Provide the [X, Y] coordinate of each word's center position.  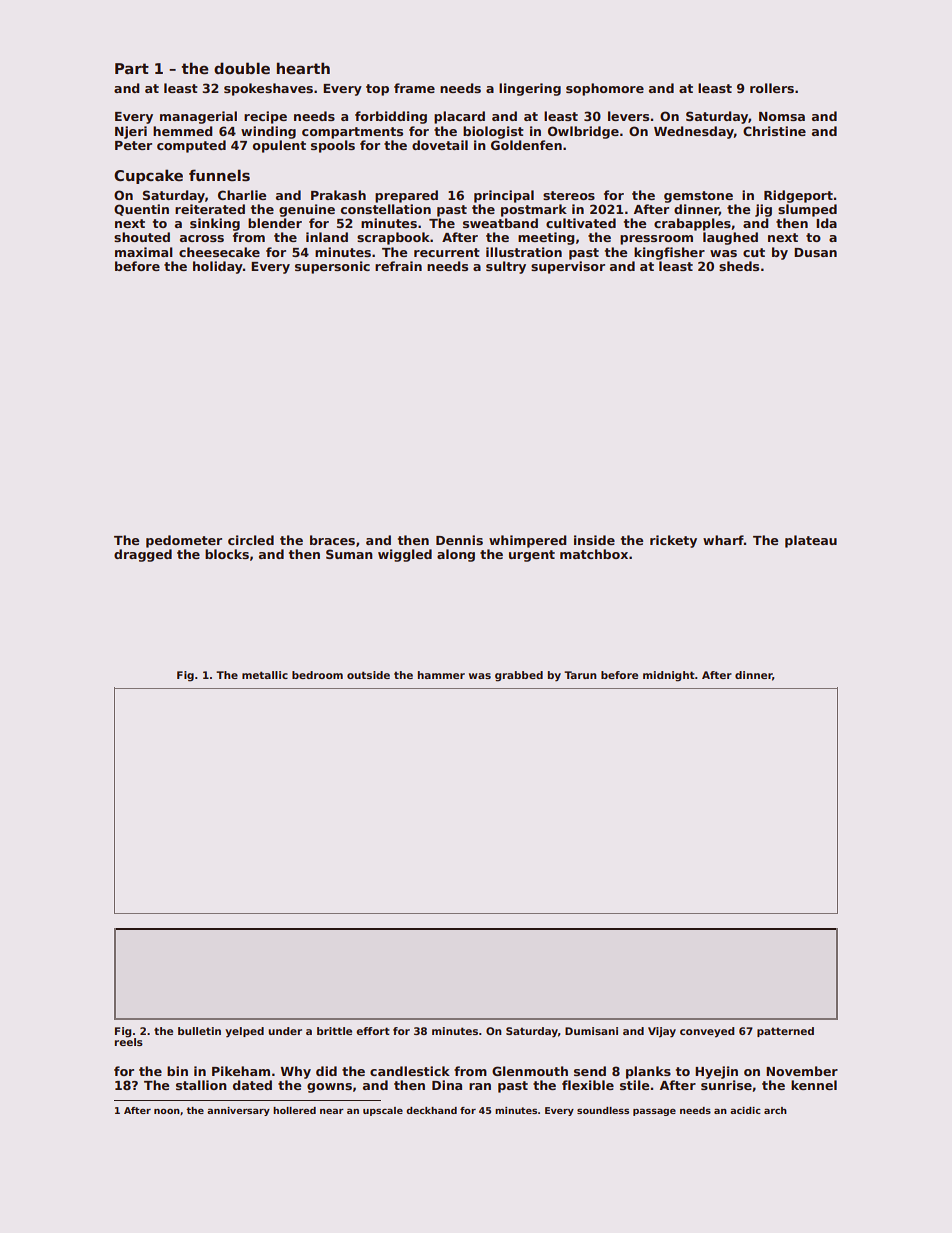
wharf [723, 540]
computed [191, 146]
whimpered [528, 541]
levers [628, 116]
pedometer [184, 541]
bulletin [199, 1031]
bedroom [317, 675]
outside [368, 675]
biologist [493, 132]
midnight [669, 676]
